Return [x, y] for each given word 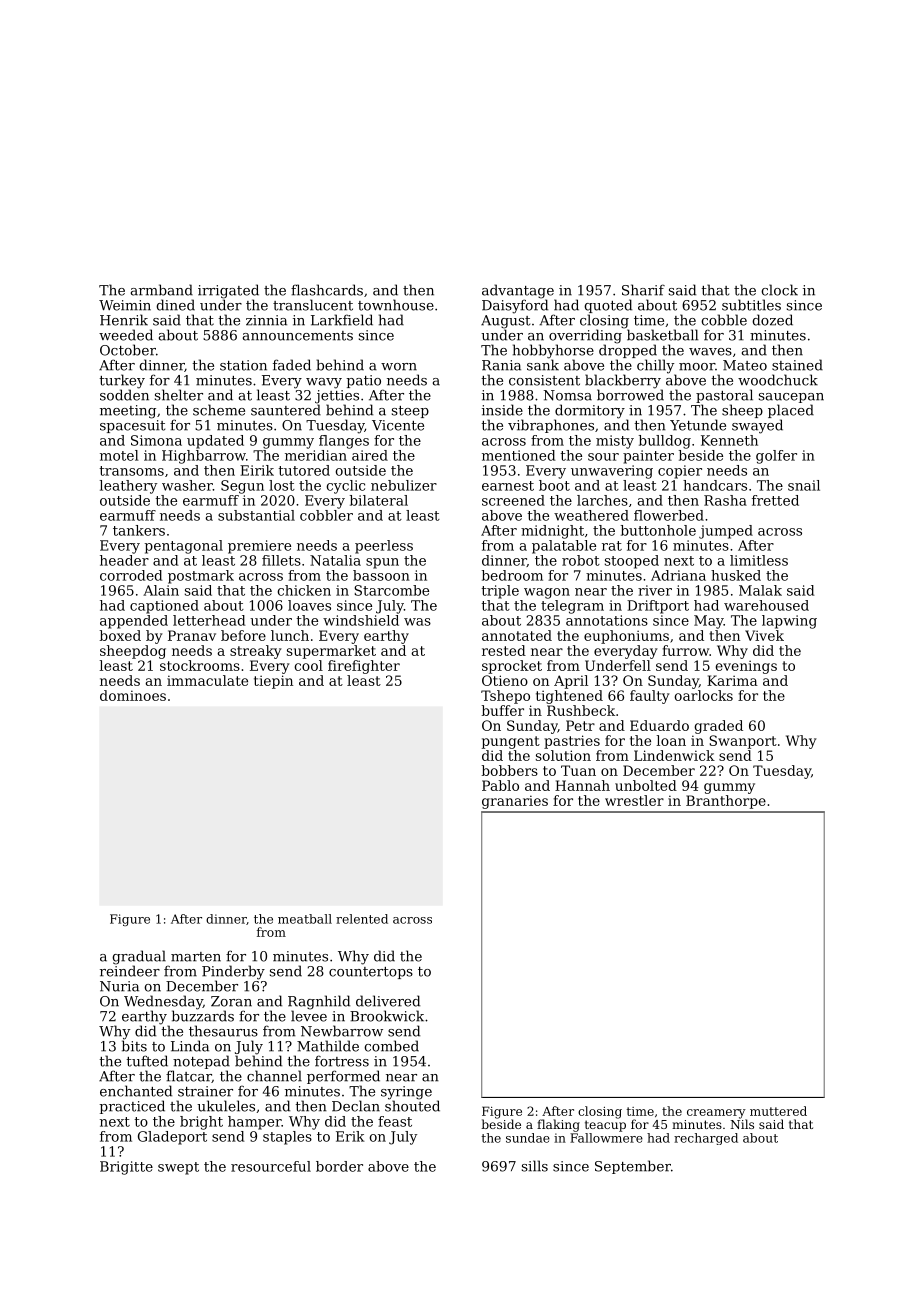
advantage [518, 291]
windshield [361, 620]
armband [162, 290]
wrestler [634, 800]
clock [779, 290]
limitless [759, 560]
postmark [201, 577]
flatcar [189, 1076]
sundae [528, 1138]
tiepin [273, 682]
